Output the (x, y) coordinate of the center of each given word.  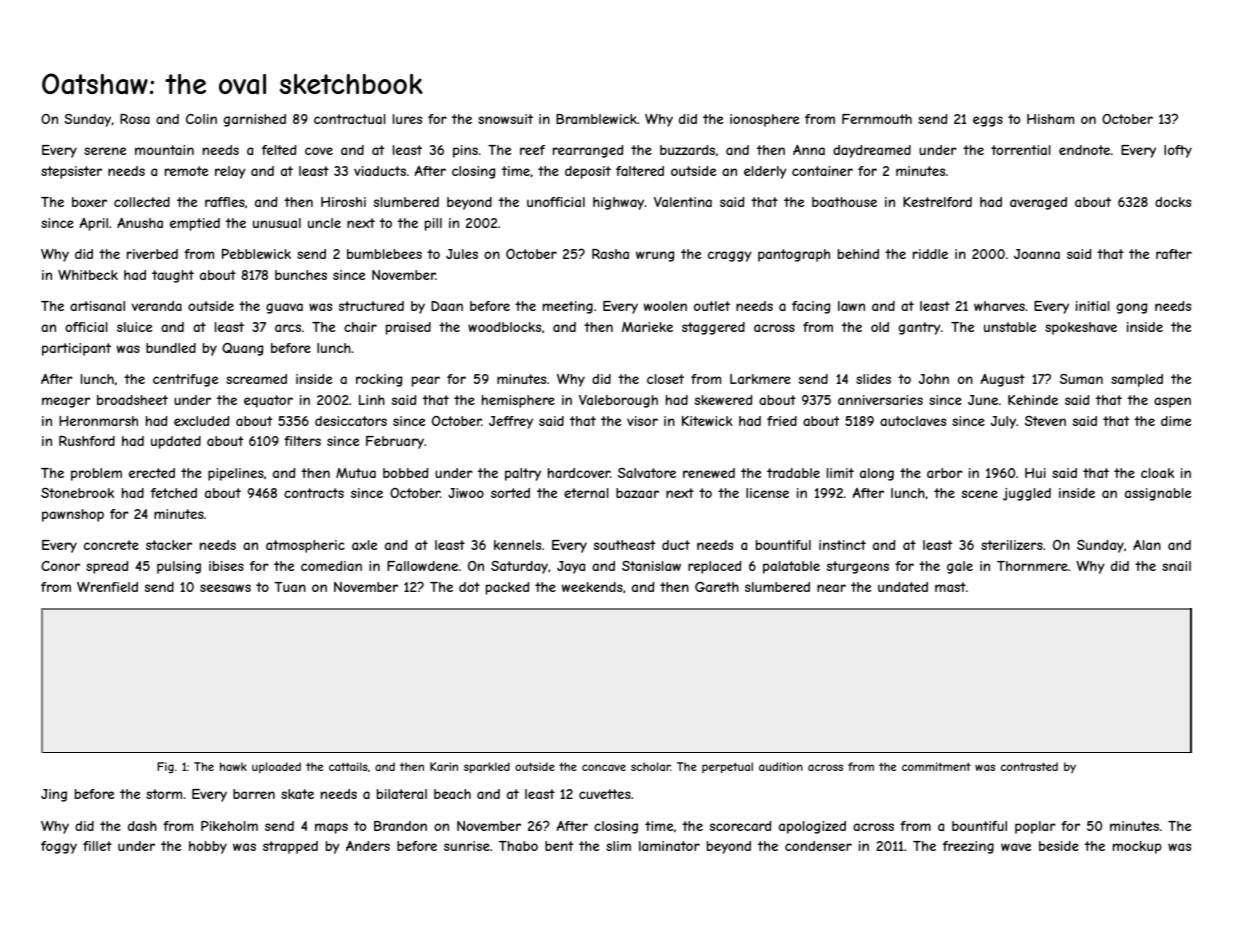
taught (173, 276)
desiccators (351, 421)
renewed (709, 473)
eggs (988, 121)
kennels (517, 545)
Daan (447, 306)
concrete (111, 545)
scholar (651, 766)
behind (858, 254)
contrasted (1029, 766)
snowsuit (505, 119)
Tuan (290, 587)
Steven (1045, 421)
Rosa (135, 119)
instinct (842, 545)
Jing (54, 795)
